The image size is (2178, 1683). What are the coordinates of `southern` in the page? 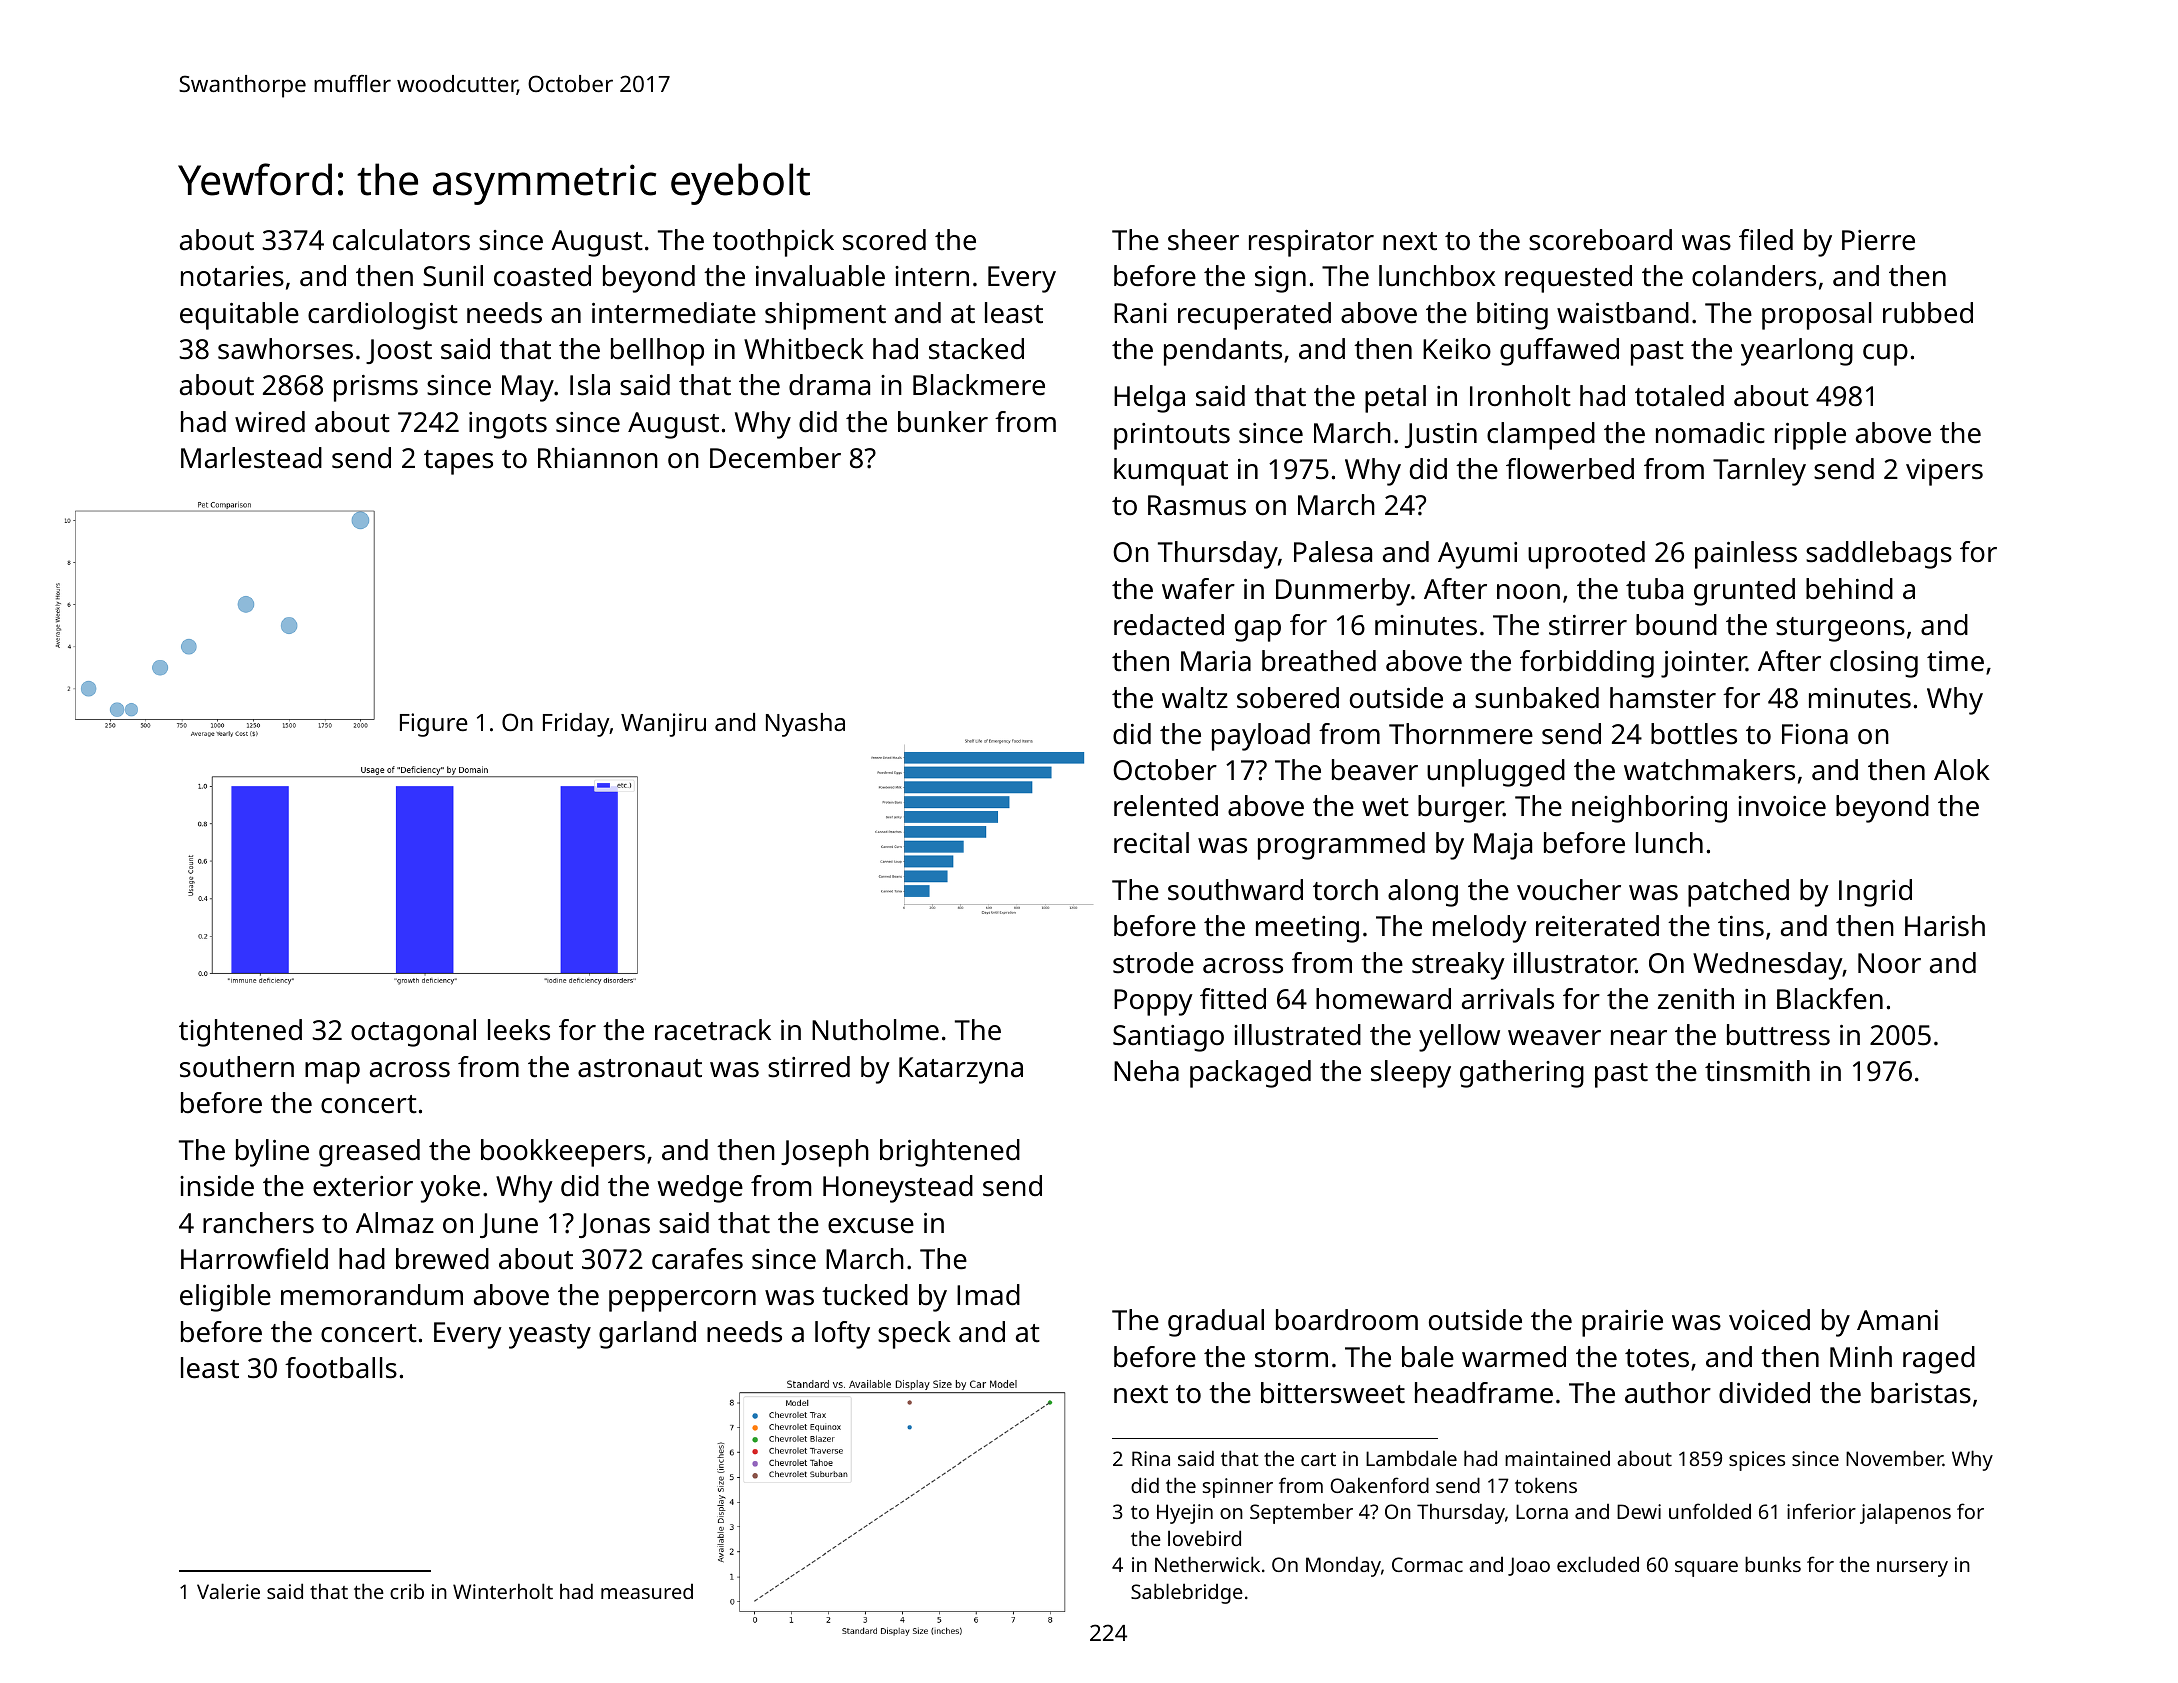 It's located at (237, 1067).
